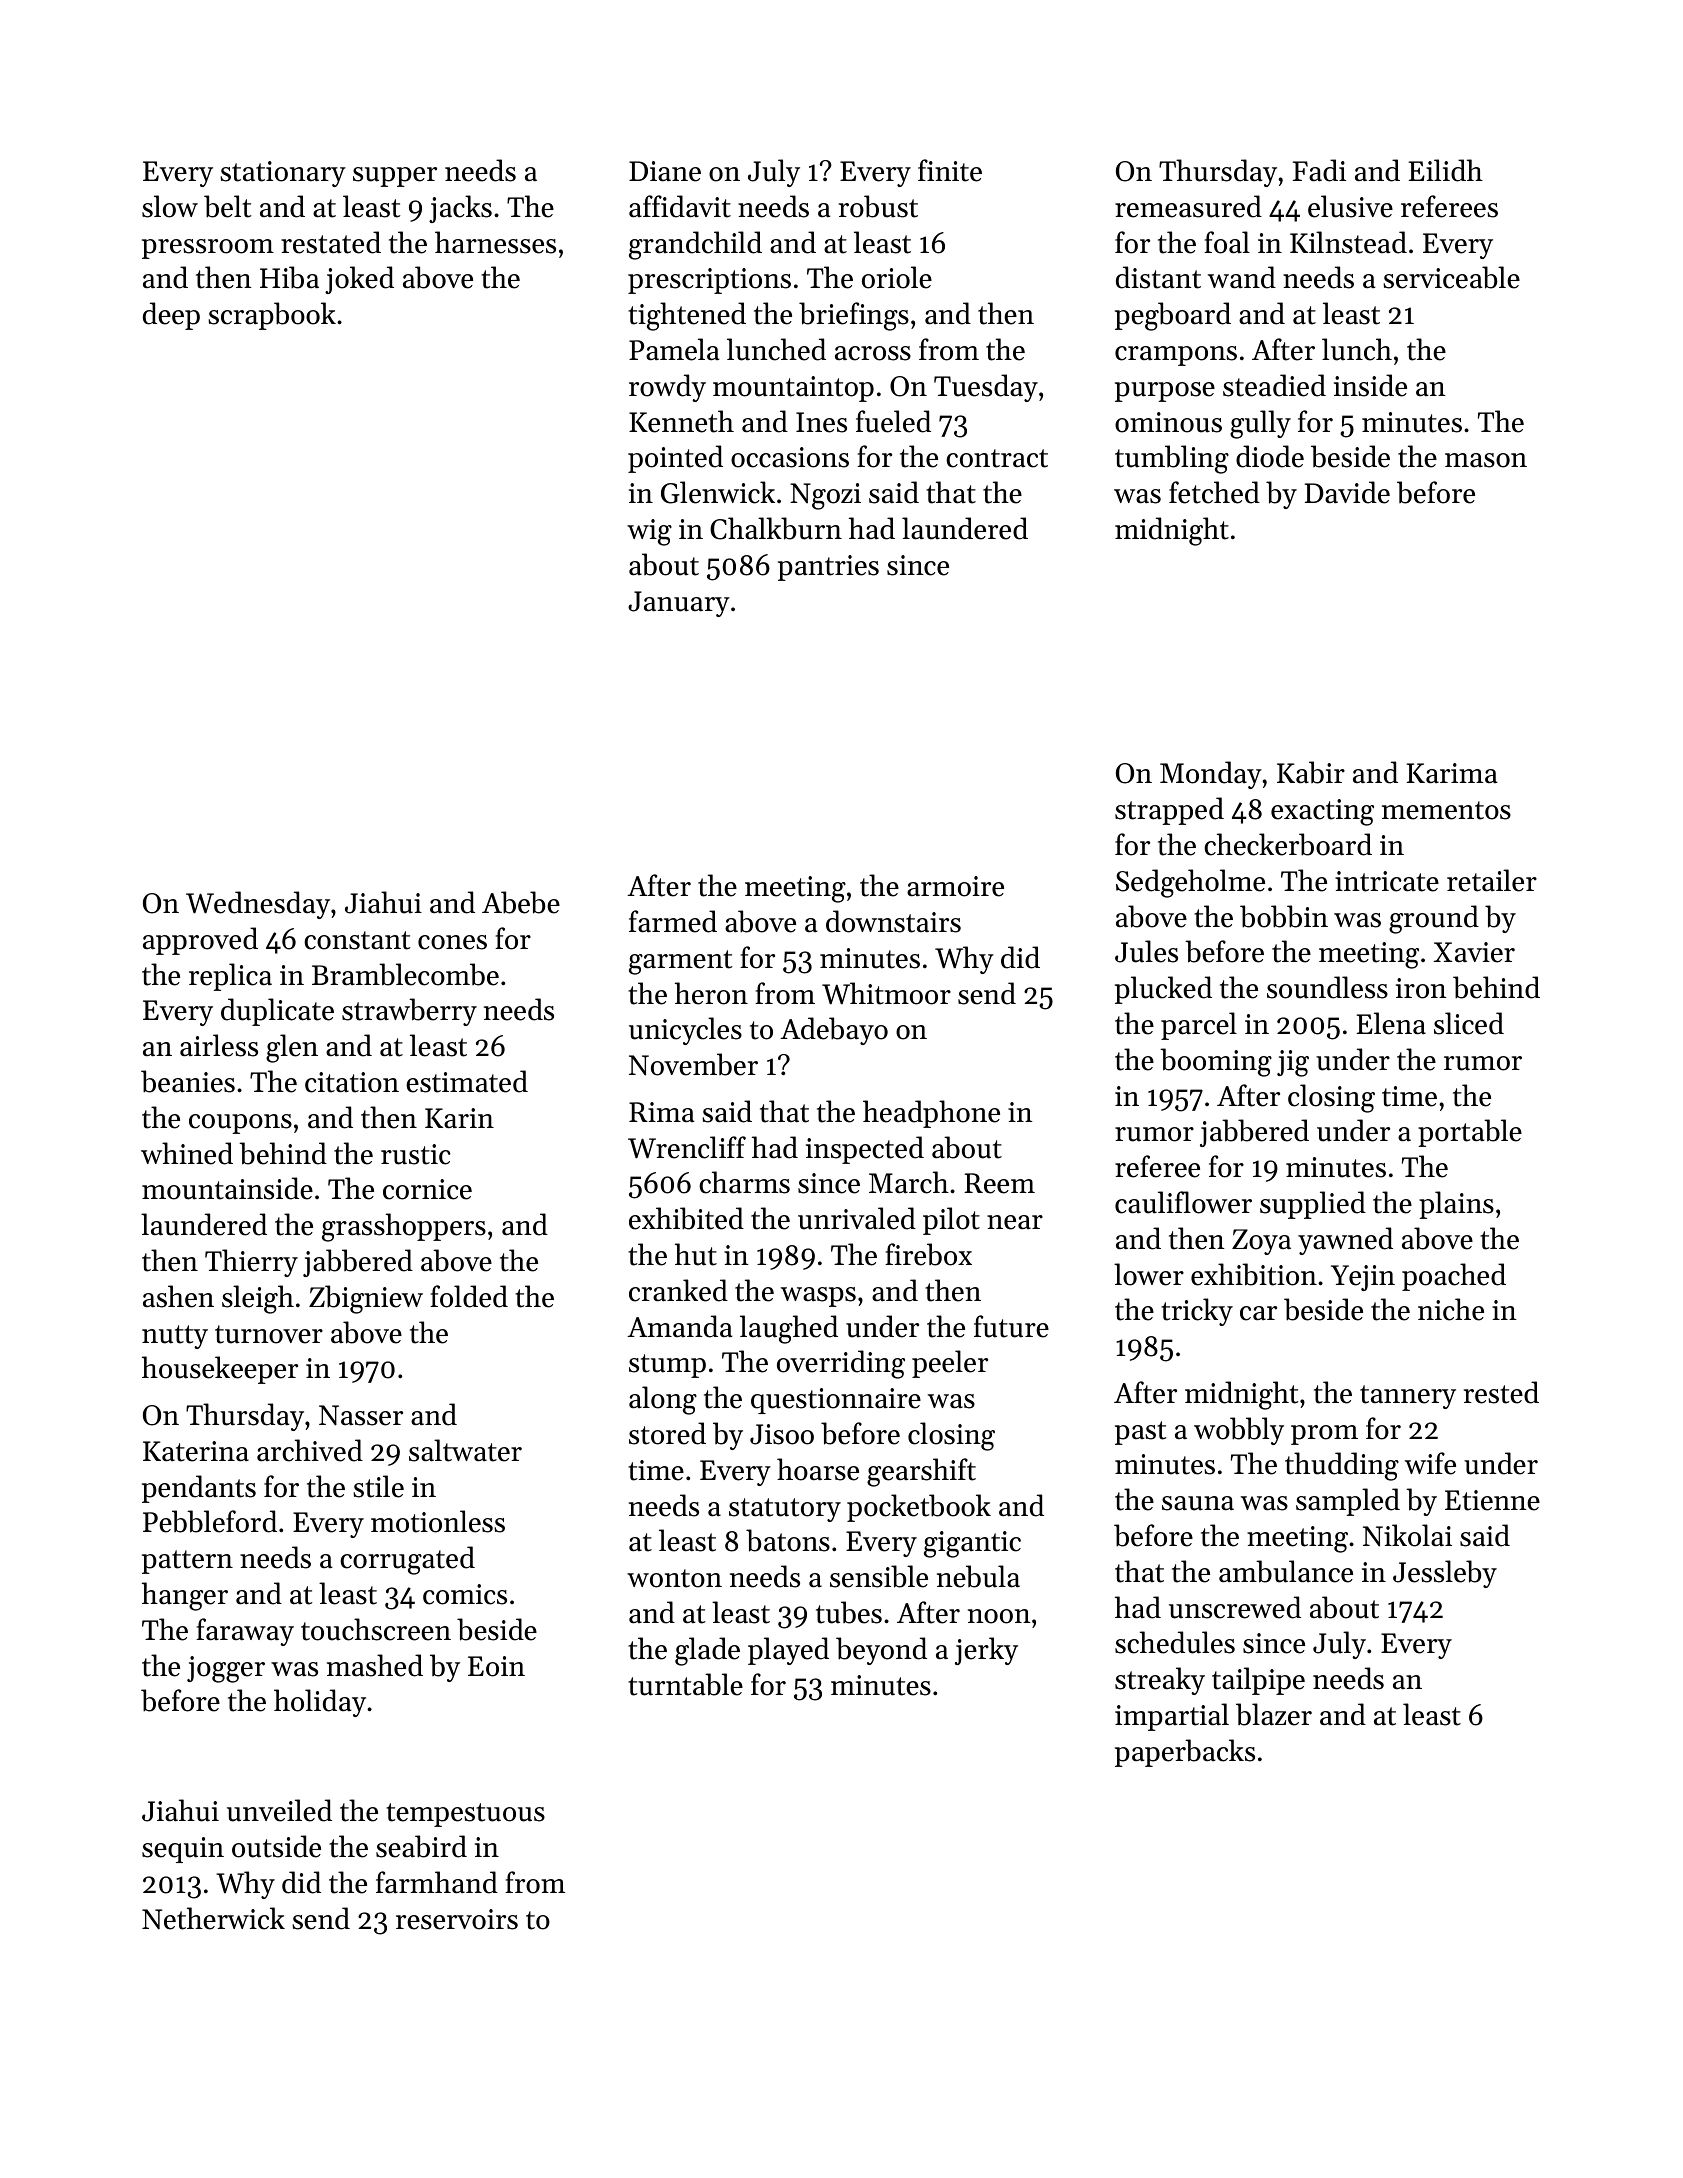  I want to click on robust, so click(878, 206).
